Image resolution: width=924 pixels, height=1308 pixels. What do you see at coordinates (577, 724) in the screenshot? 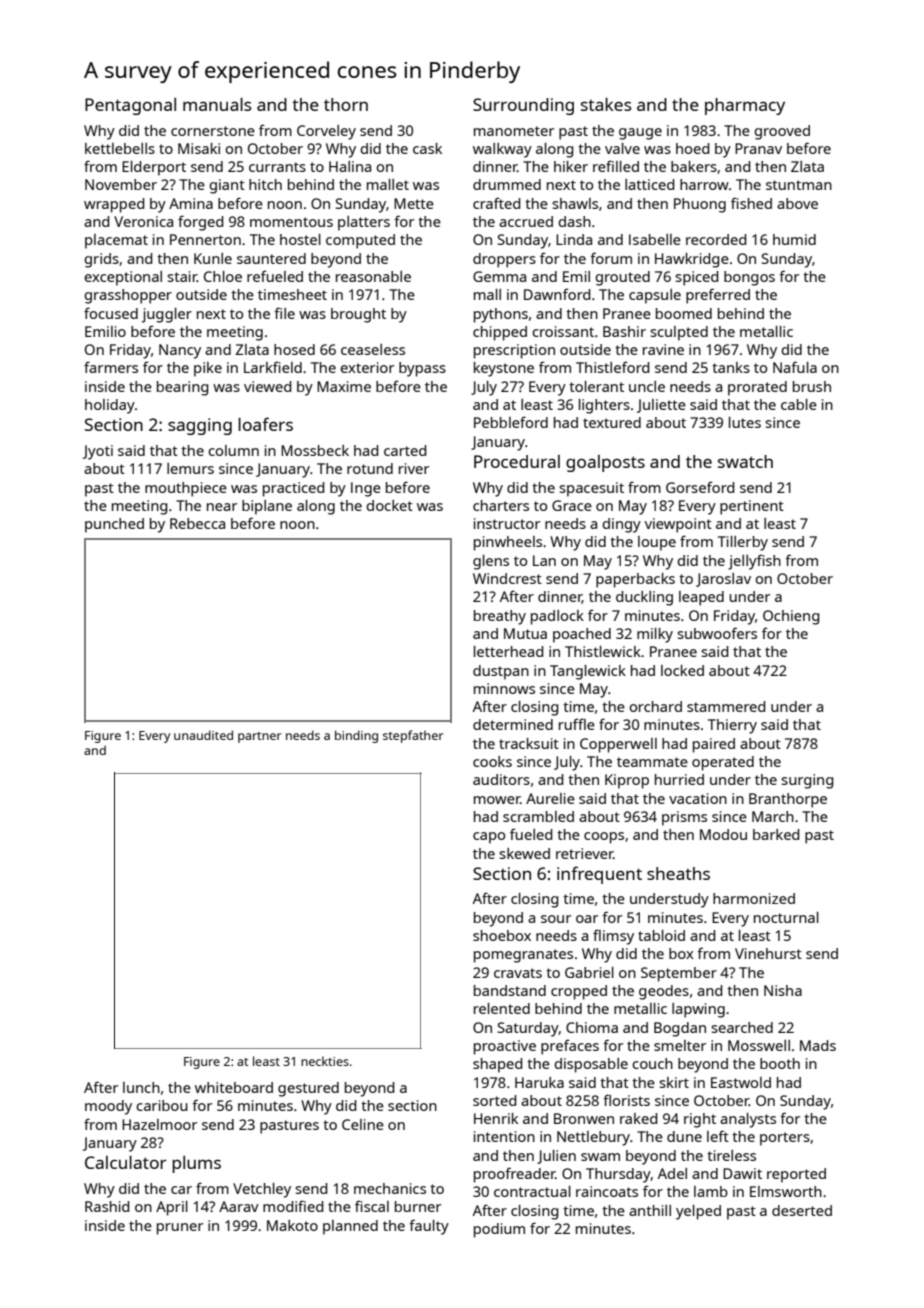
I see `ruffle` at bounding box center [577, 724].
